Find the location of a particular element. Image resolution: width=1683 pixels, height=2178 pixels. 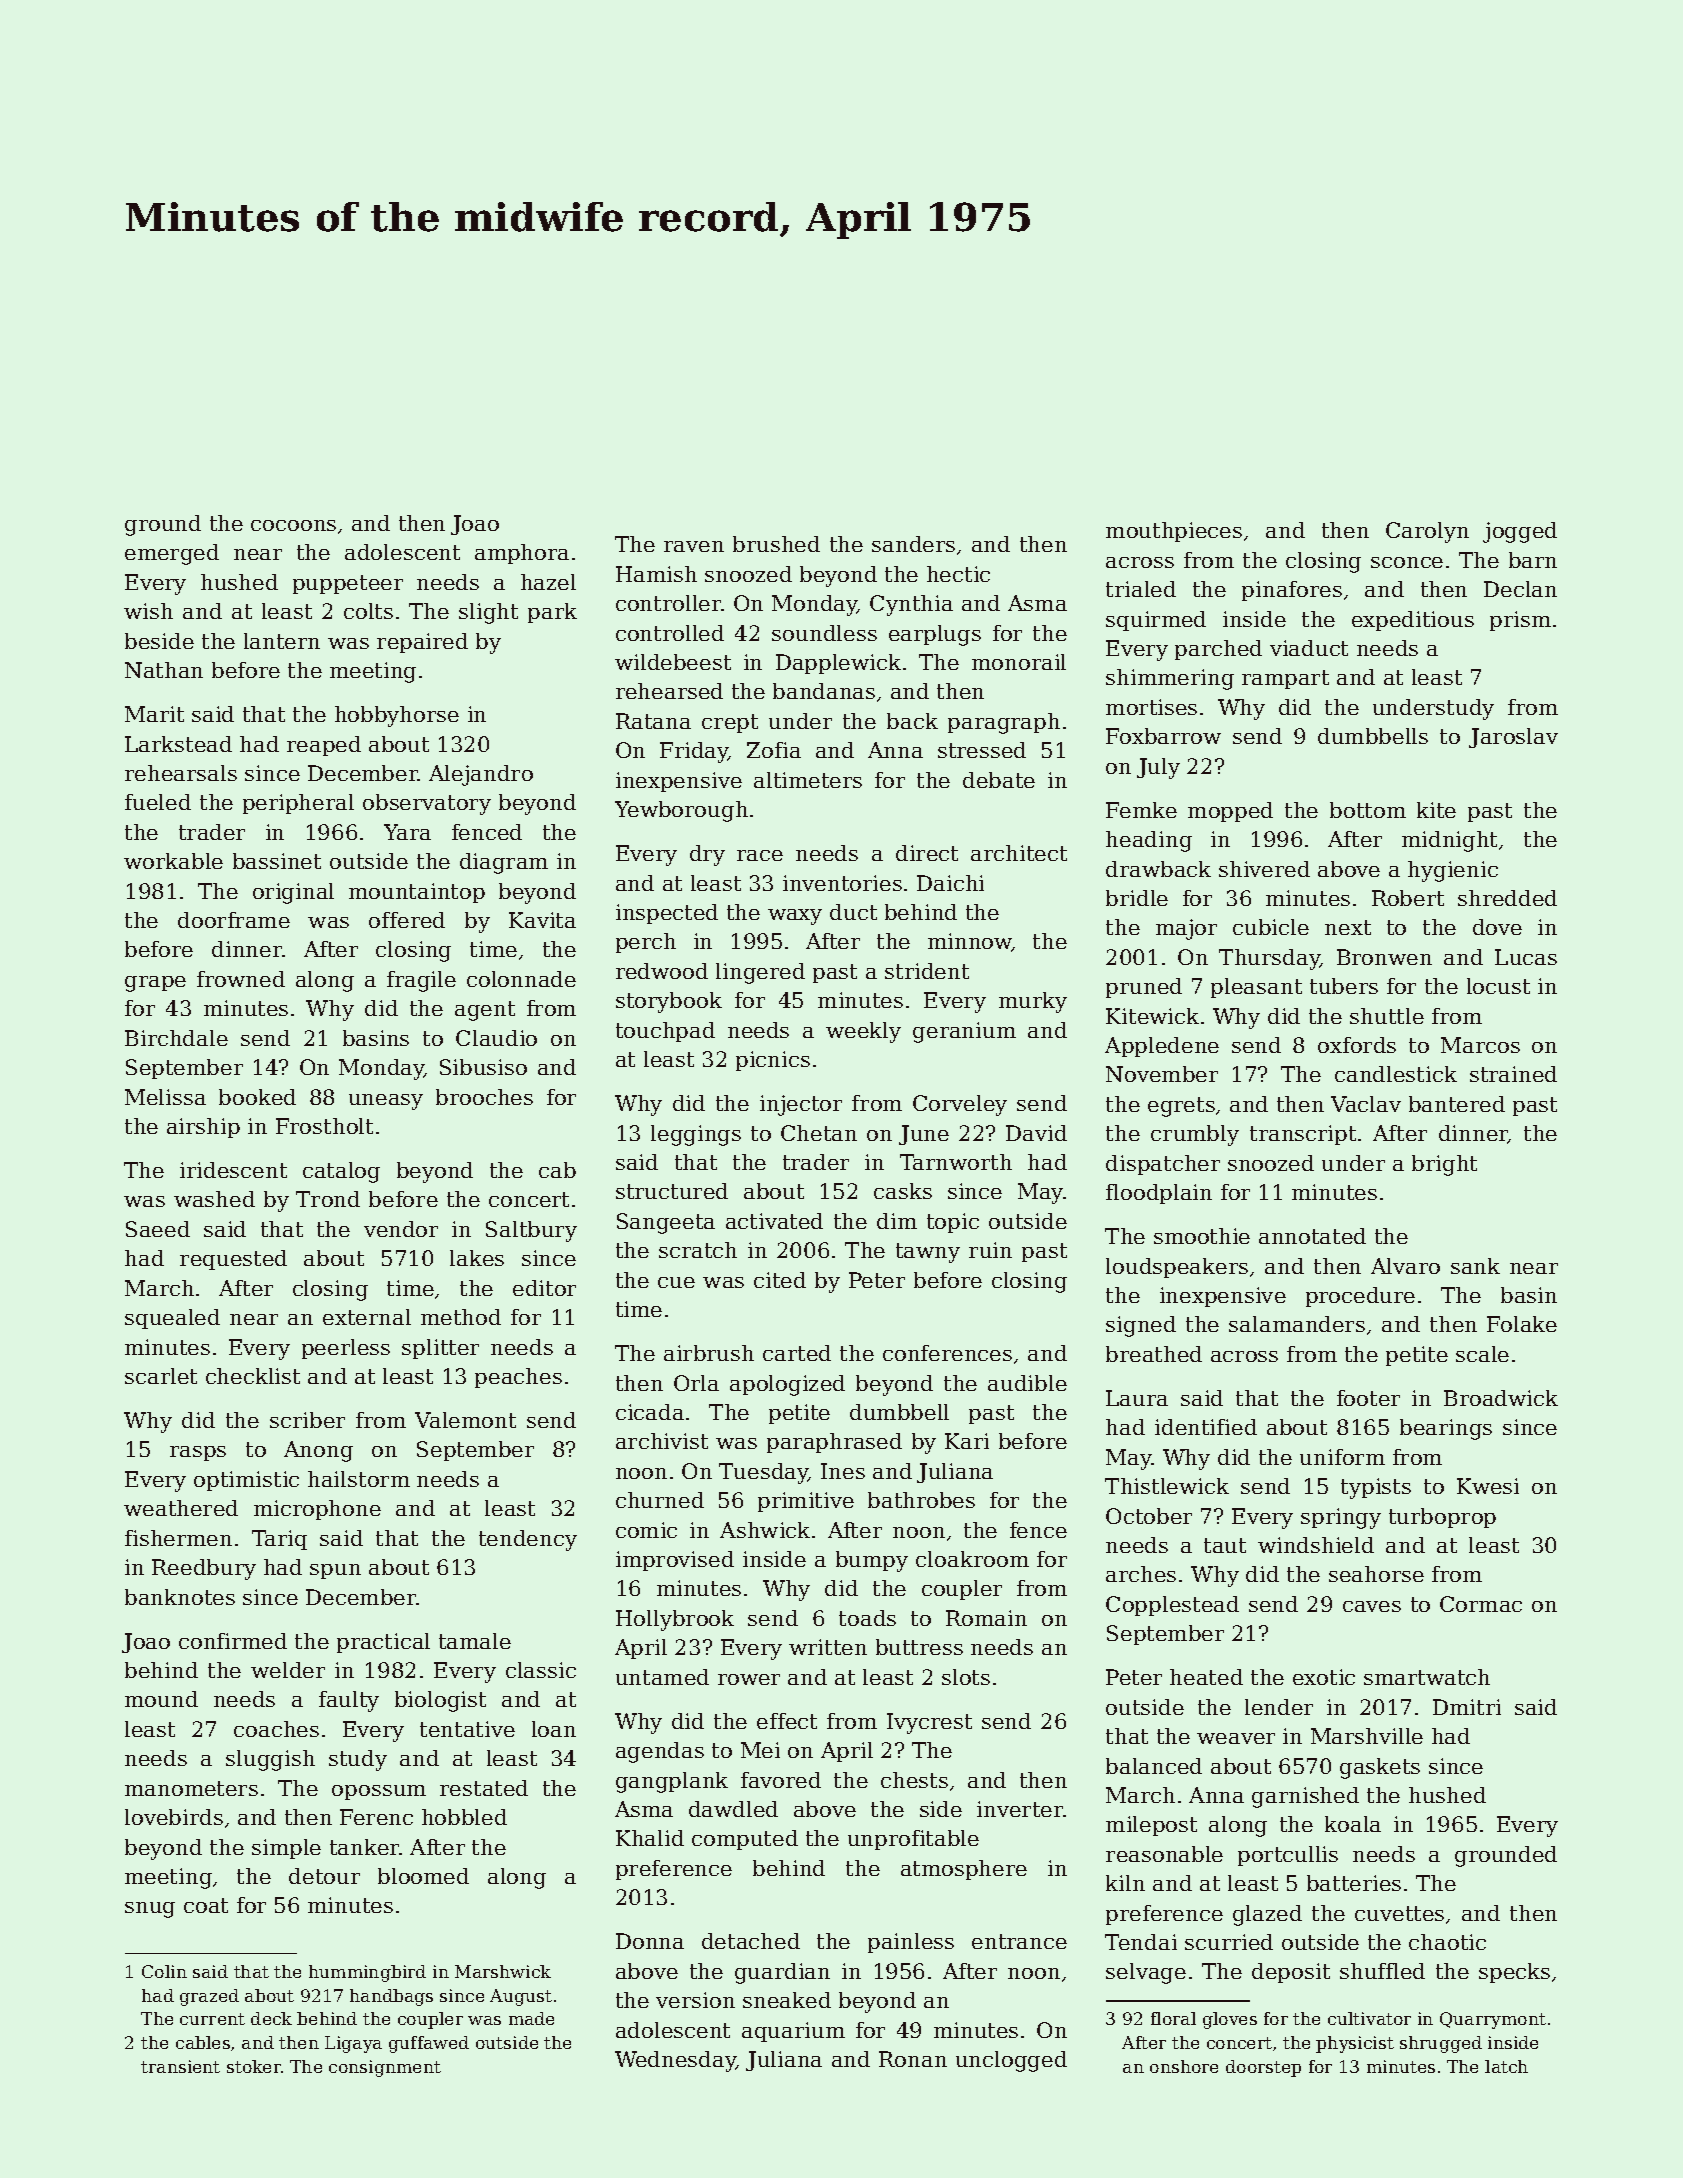

consignment is located at coordinates (385, 2068).
